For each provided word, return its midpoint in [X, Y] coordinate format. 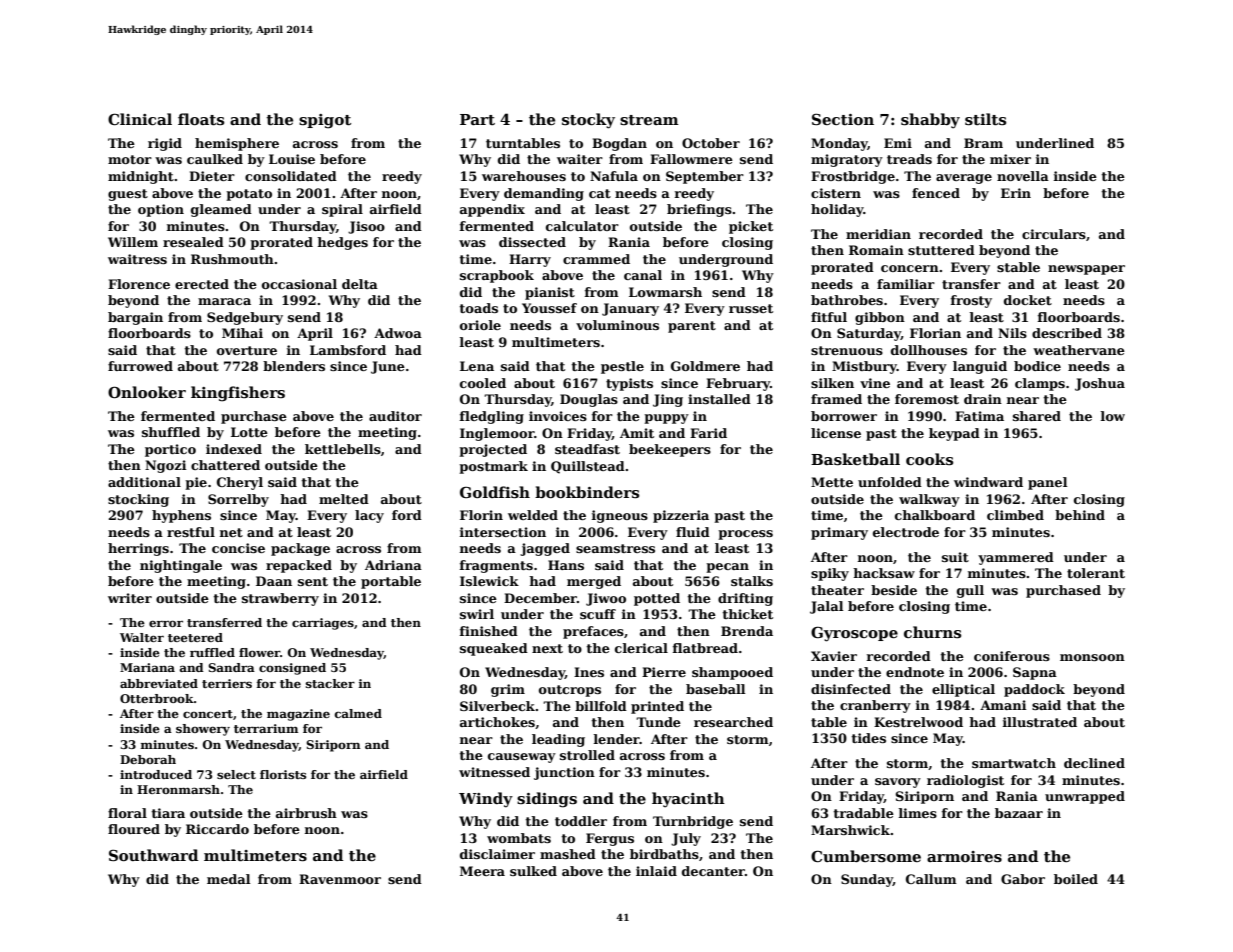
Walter [142, 637]
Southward [153, 855]
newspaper [1086, 270]
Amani [1003, 705]
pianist [550, 293]
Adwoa [398, 333]
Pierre [664, 672]
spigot [325, 121]
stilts [985, 119]
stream [649, 120]
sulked [533, 871]
